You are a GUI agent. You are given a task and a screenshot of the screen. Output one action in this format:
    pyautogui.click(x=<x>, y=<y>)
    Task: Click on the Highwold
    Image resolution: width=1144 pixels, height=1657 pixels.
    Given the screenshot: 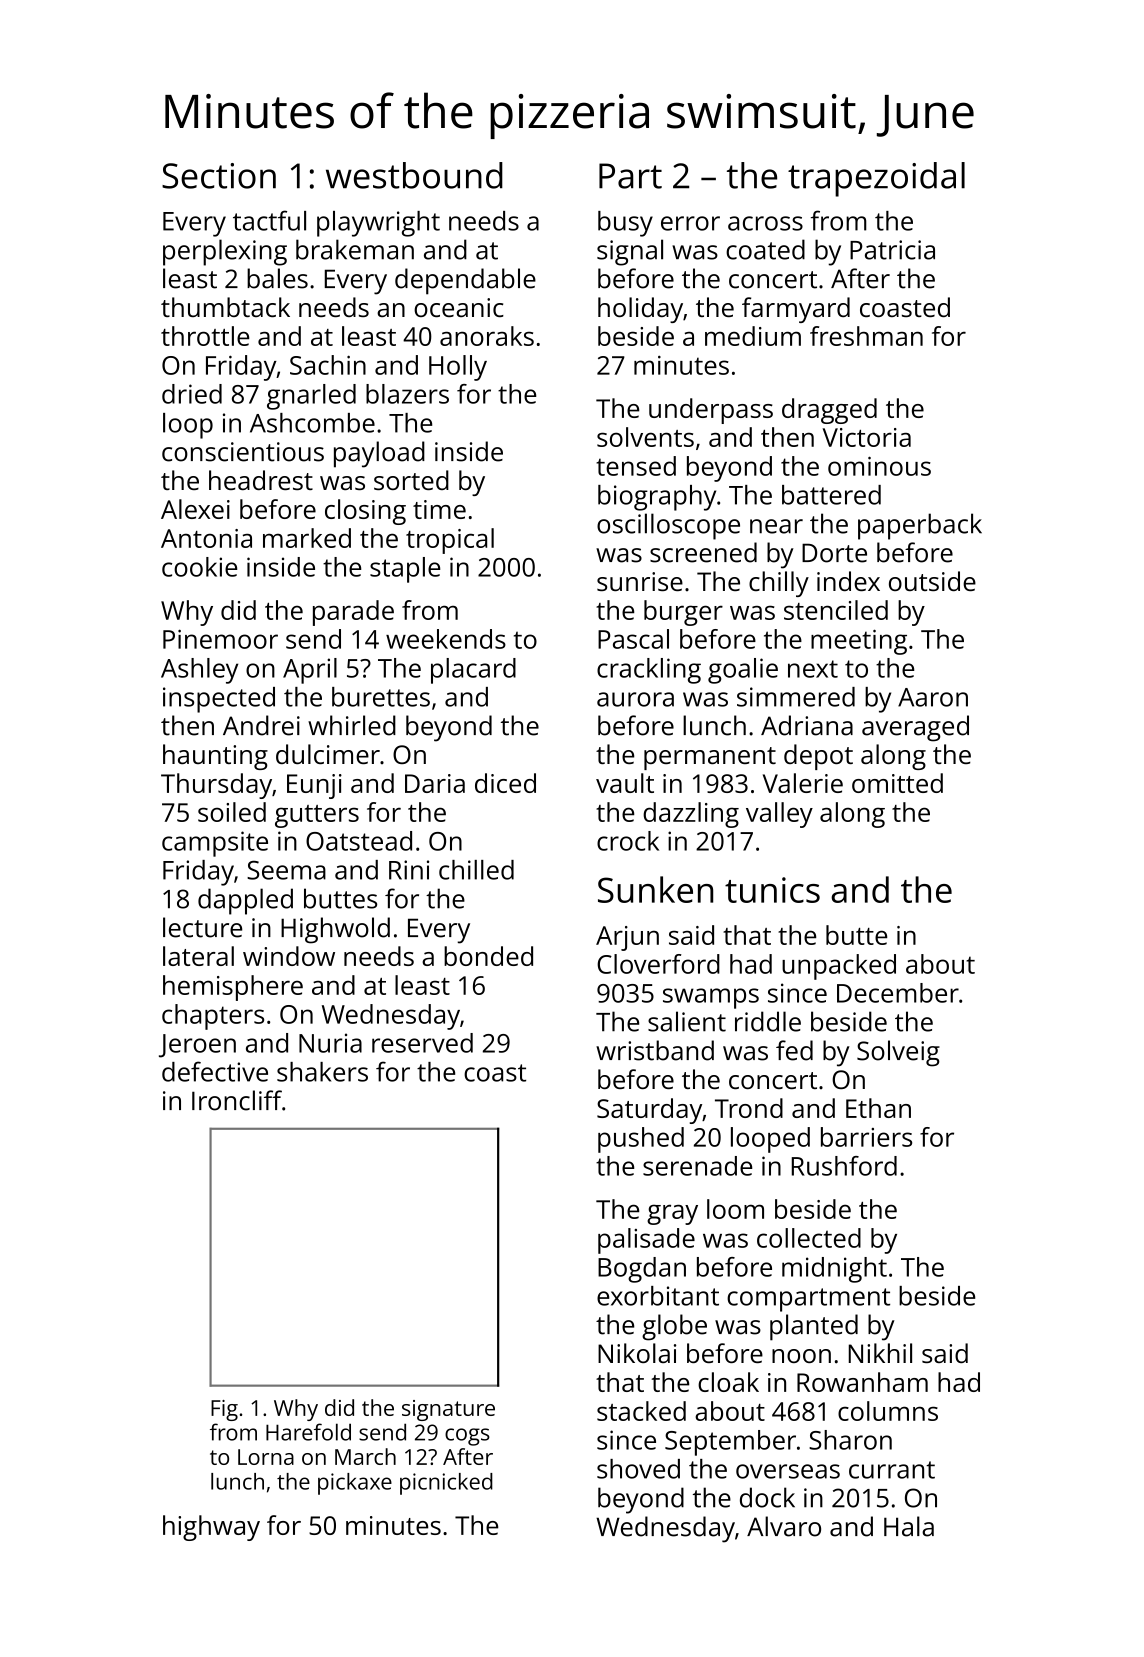 What is the action you would take?
    pyautogui.click(x=335, y=930)
